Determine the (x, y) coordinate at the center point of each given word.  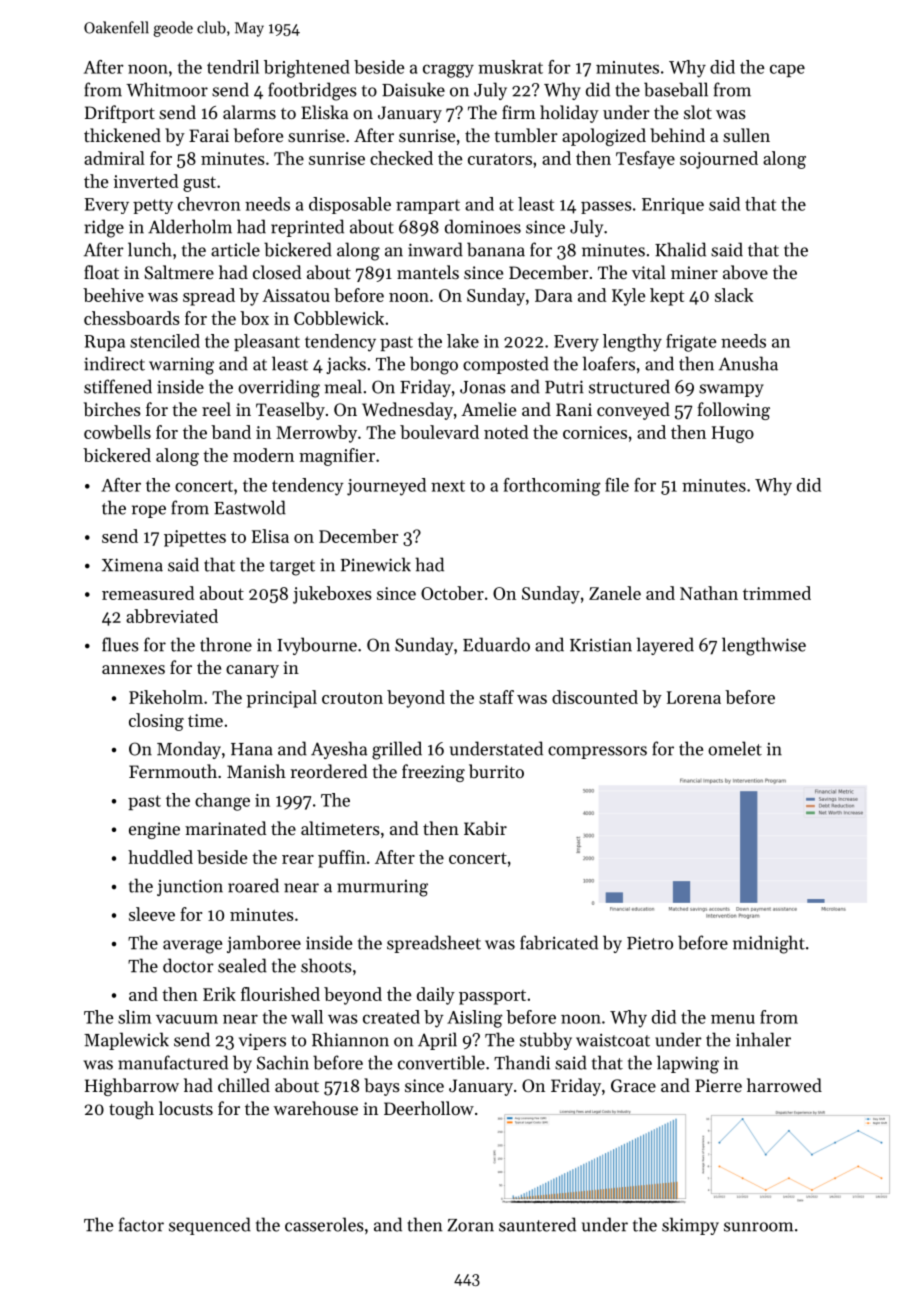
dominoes (483, 226)
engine (154, 830)
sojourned (719, 160)
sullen (746, 135)
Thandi (522, 1062)
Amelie (488, 409)
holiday (569, 114)
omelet (735, 748)
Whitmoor (167, 89)
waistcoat (613, 1040)
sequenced (210, 1226)
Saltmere (179, 272)
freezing (433, 773)
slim (134, 1017)
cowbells (117, 432)
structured (629, 386)
